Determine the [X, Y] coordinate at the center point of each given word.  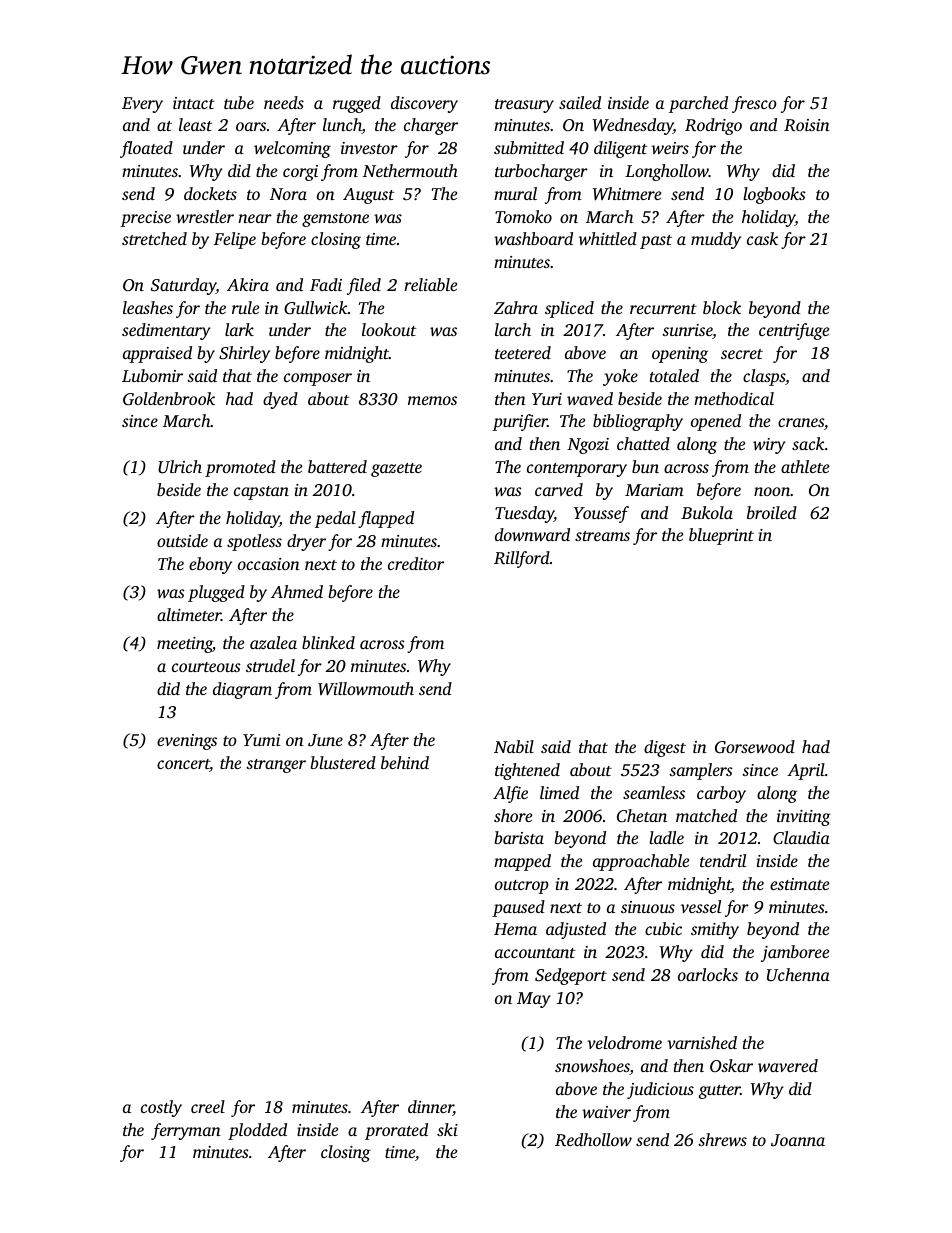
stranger [276, 766]
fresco [754, 104]
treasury [524, 106]
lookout [389, 329]
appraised [157, 354]
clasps [764, 377]
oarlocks [708, 974]
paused [518, 908]
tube [239, 102]
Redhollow [593, 1140]
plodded [257, 1131]
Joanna [798, 1140]
